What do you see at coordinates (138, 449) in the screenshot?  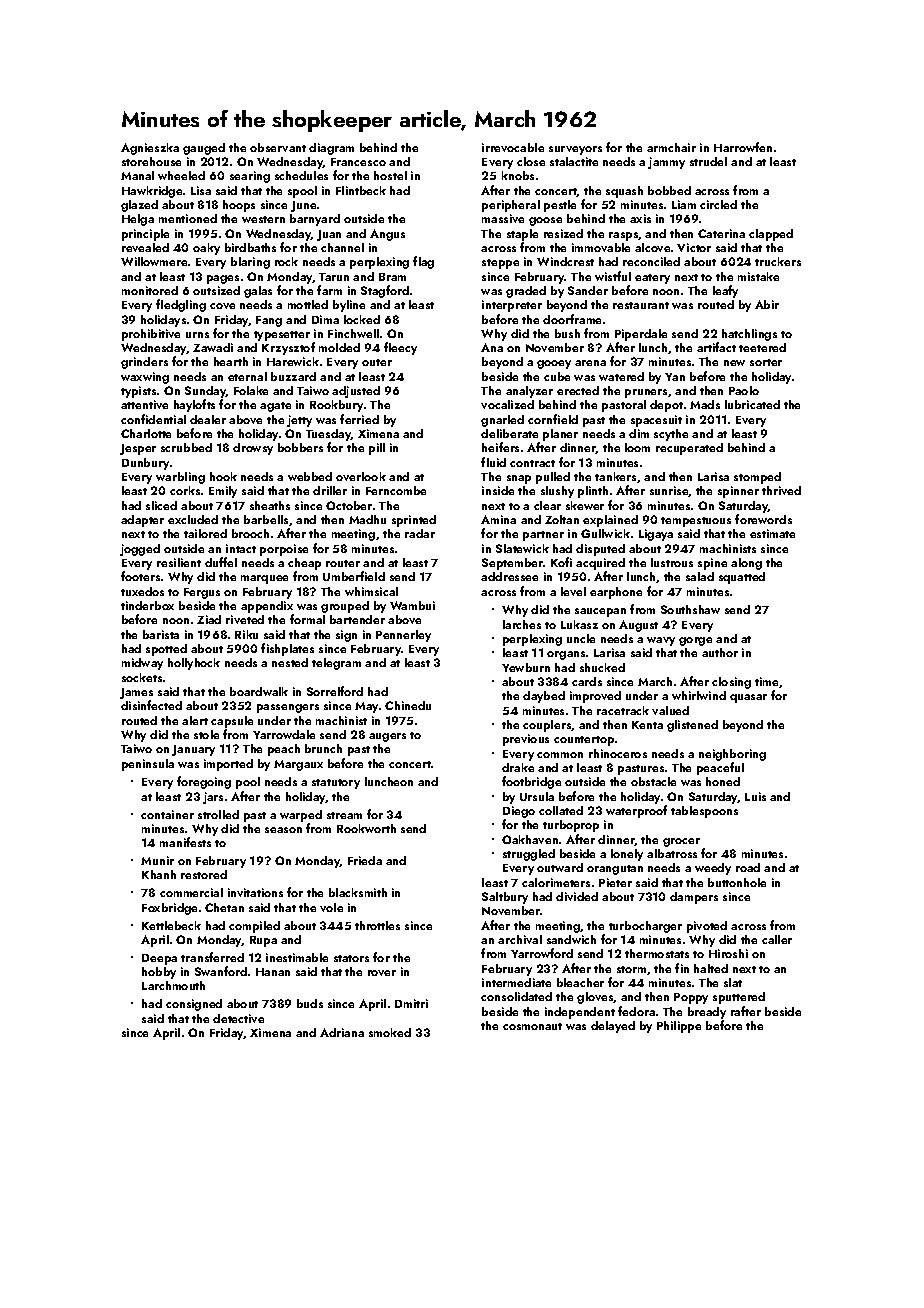 I see `Jesper` at bounding box center [138, 449].
